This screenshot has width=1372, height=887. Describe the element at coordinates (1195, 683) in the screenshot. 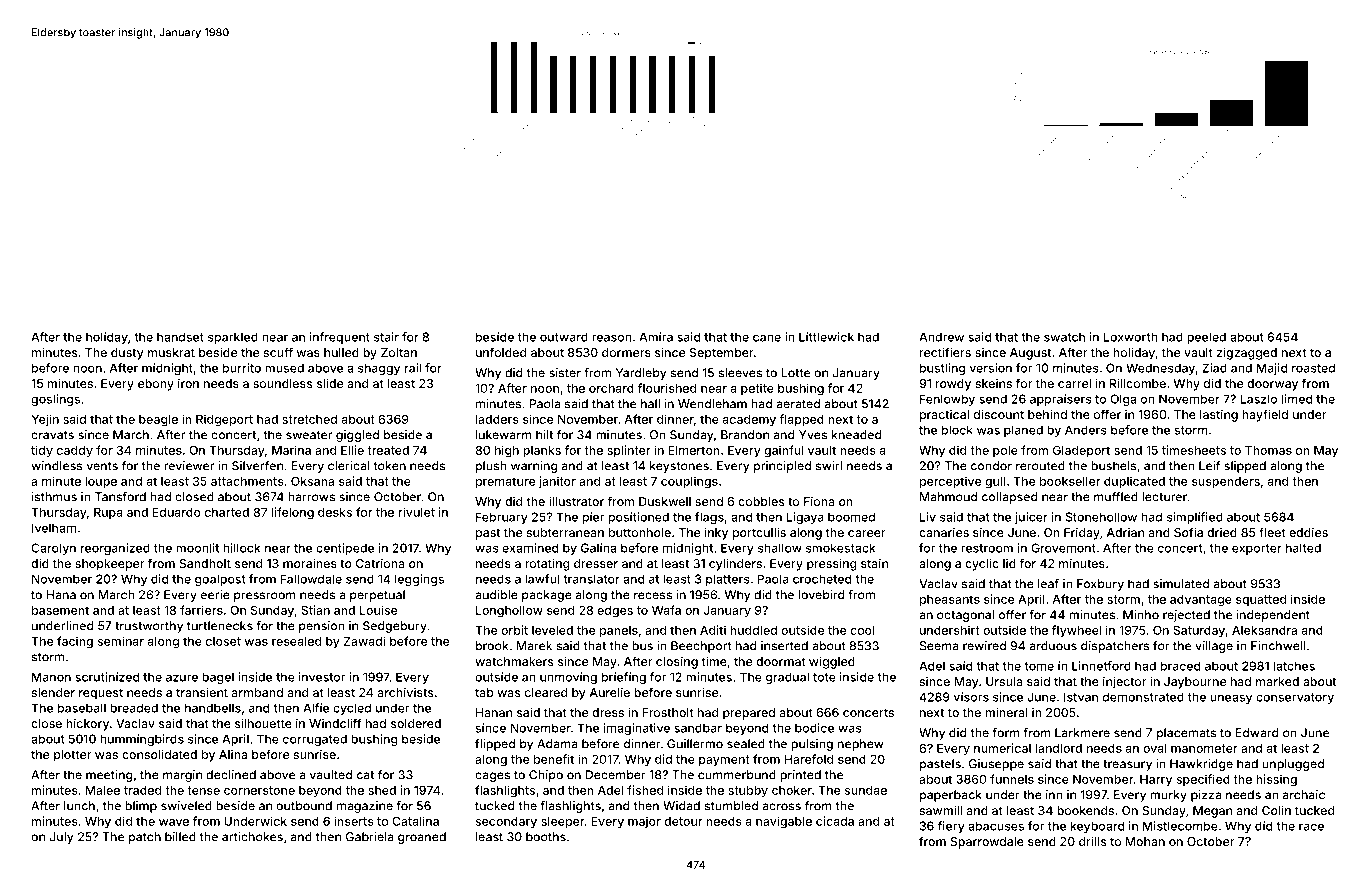

I see `Jaybourne` at that location.
